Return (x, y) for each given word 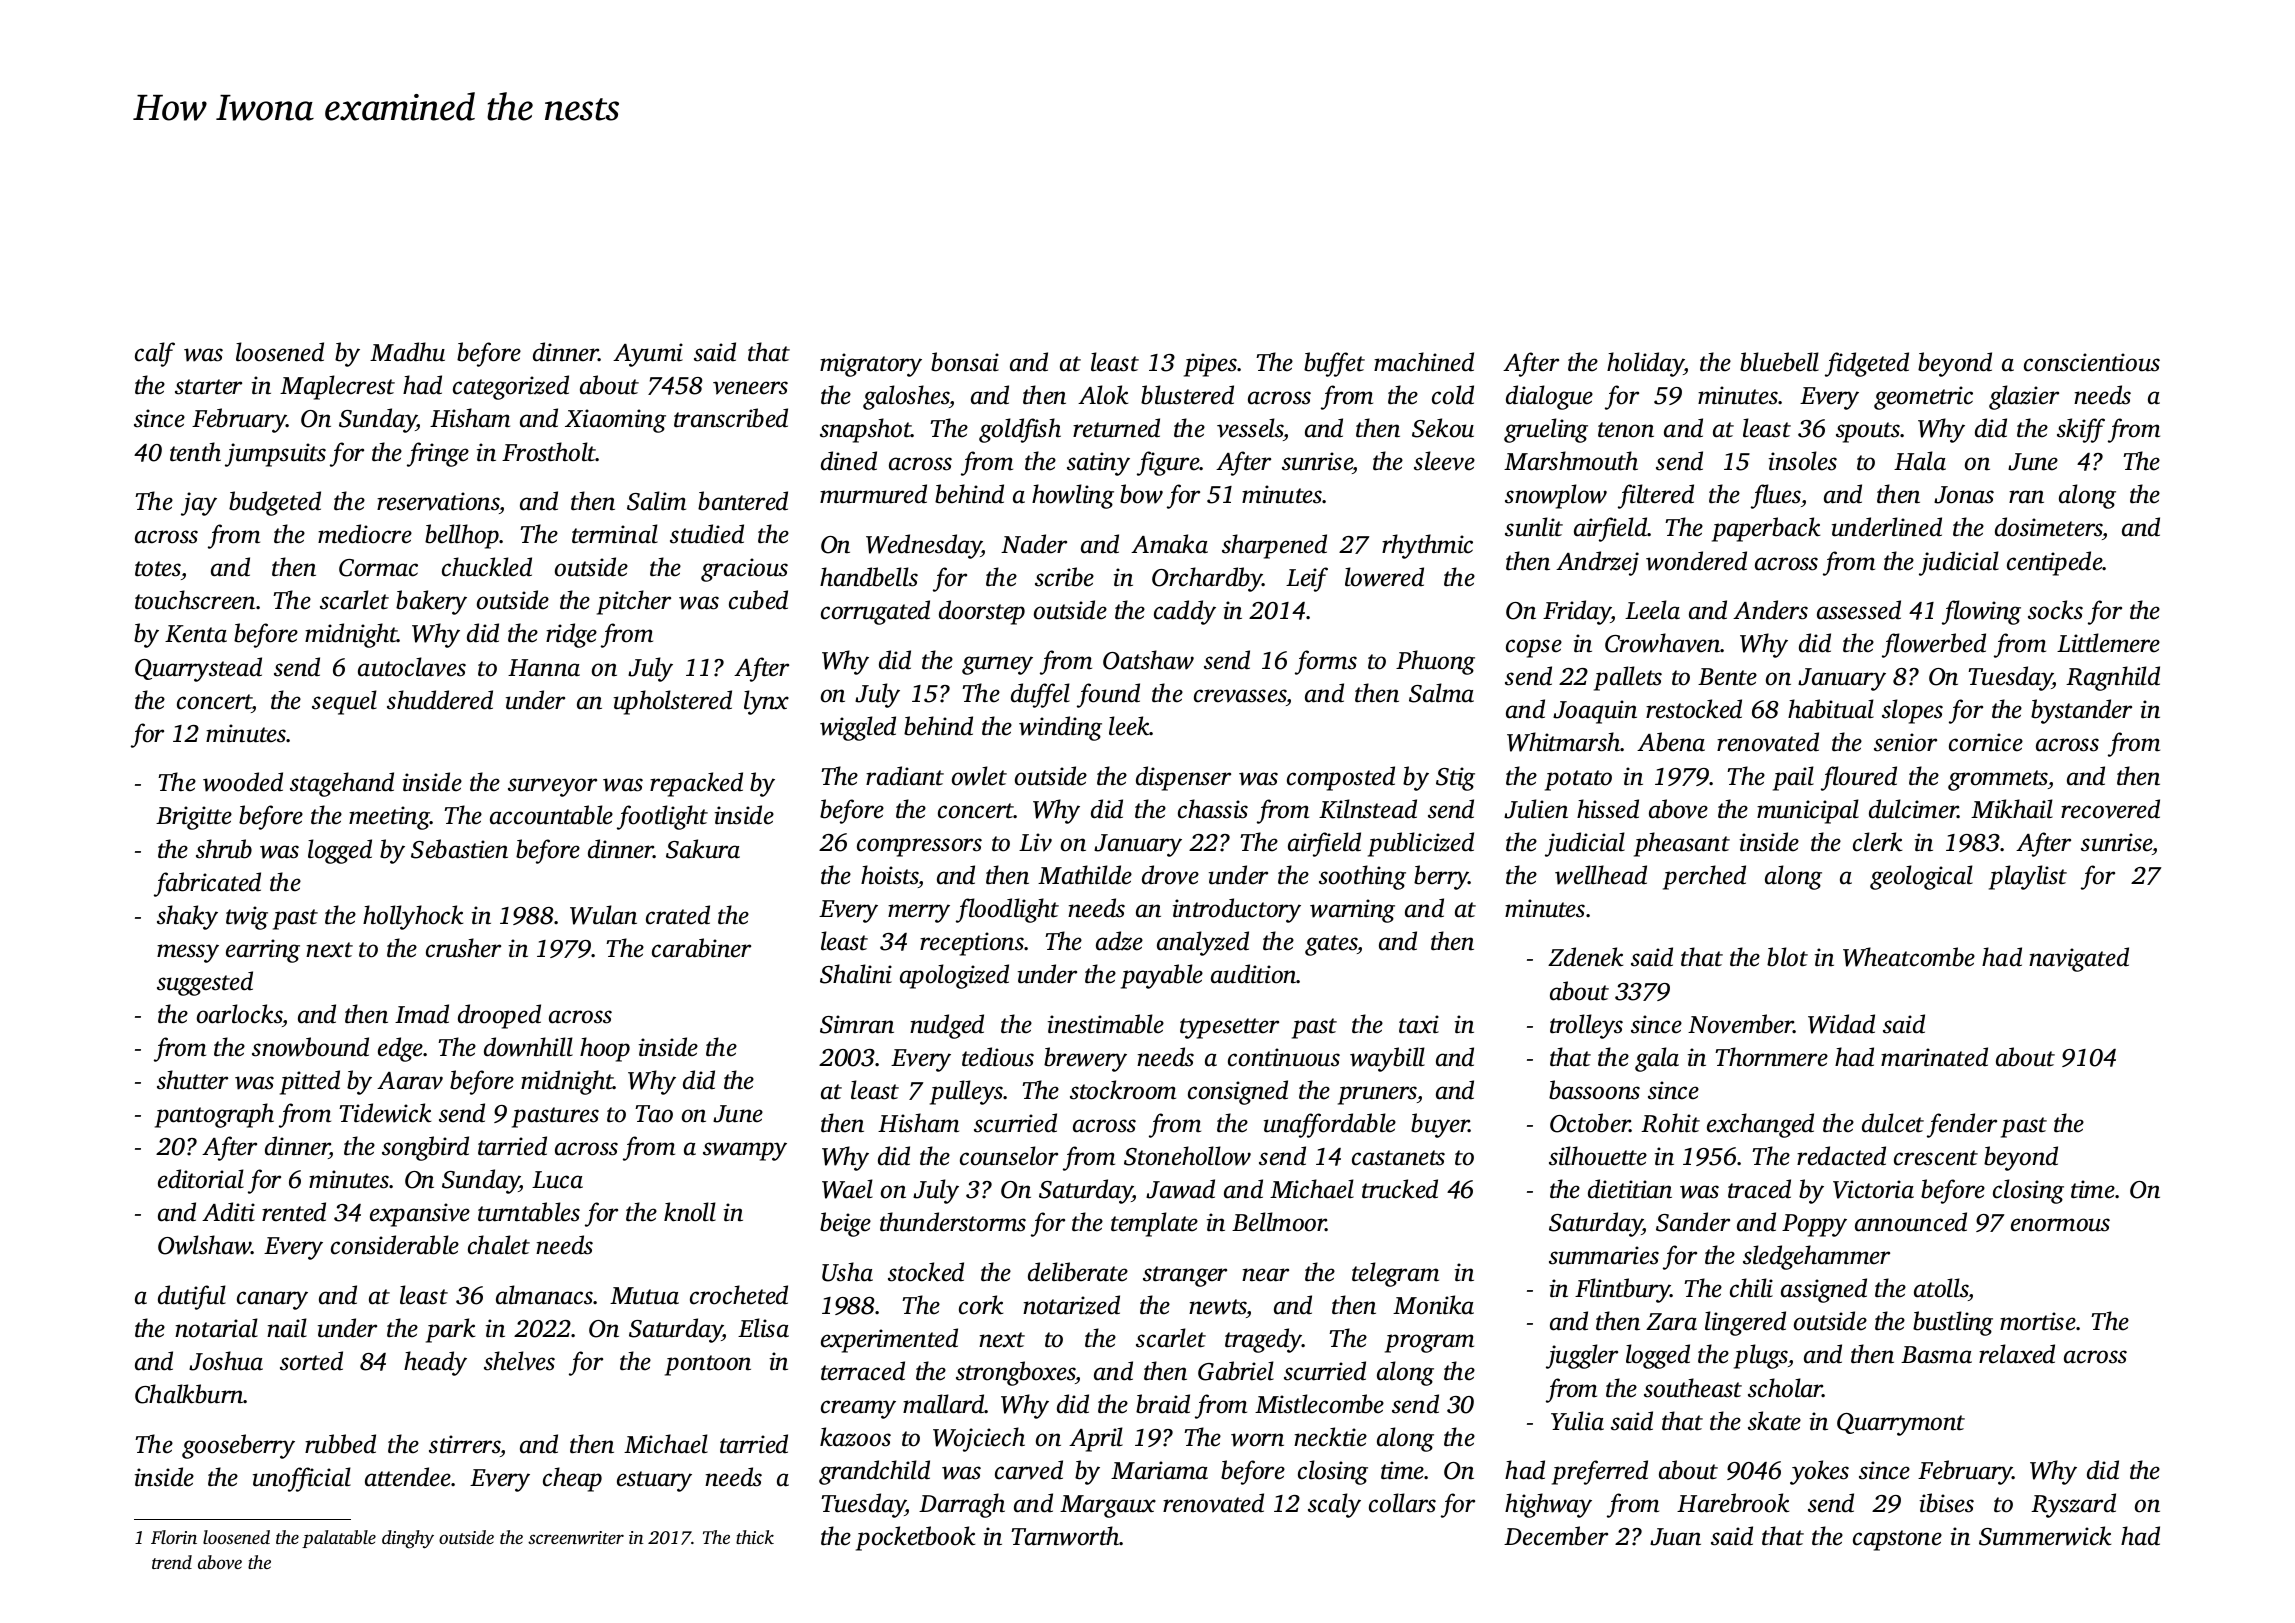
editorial (201, 1179)
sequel (344, 702)
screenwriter (576, 1537)
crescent (1936, 1158)
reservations (438, 501)
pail (1793, 778)
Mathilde (1085, 875)
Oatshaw (1148, 660)
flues (1776, 496)
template (1154, 1224)
